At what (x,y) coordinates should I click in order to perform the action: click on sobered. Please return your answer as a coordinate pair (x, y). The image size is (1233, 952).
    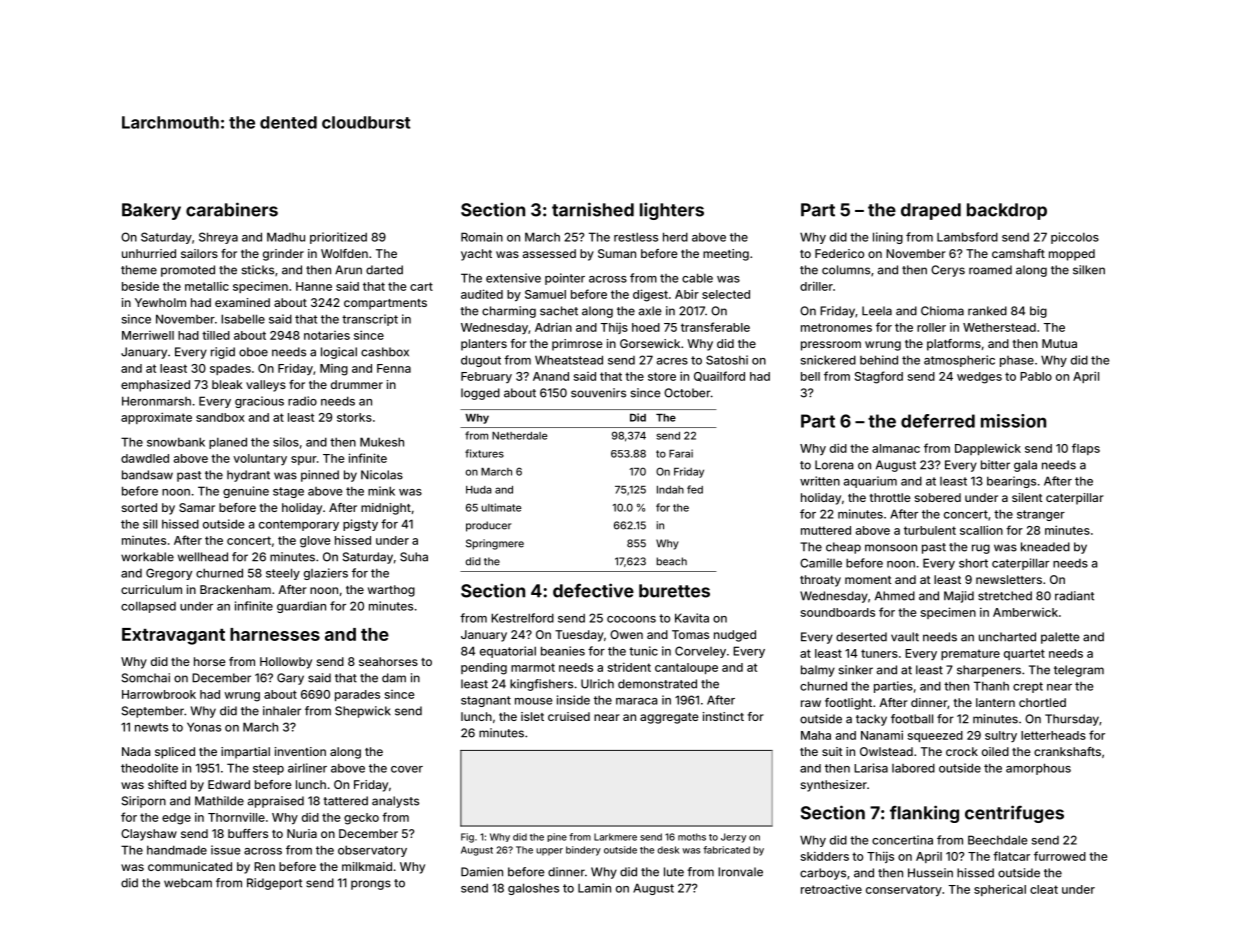
    Looking at the image, I should click on (938, 497).
